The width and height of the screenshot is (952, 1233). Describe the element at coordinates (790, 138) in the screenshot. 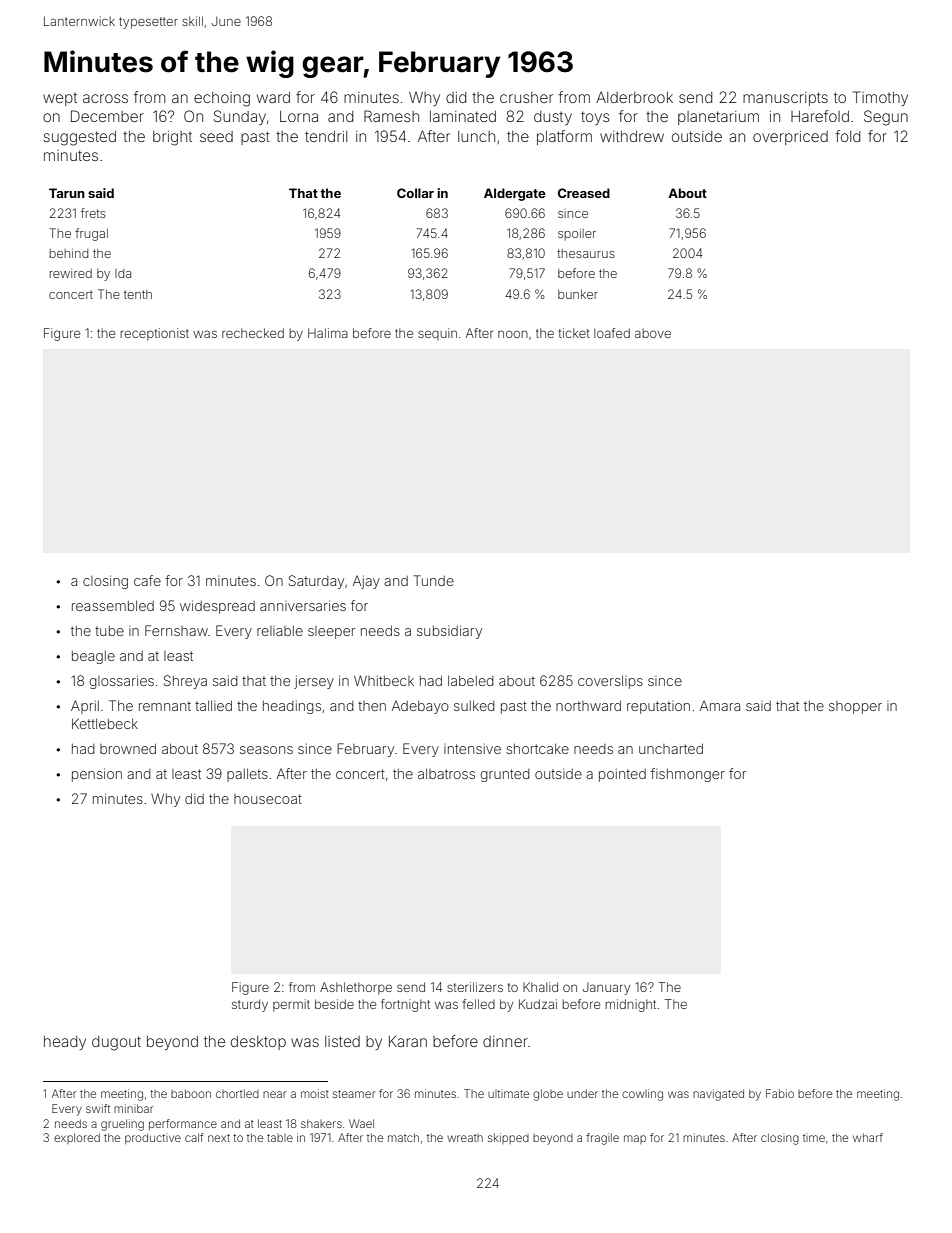

I see `overpriced` at that location.
